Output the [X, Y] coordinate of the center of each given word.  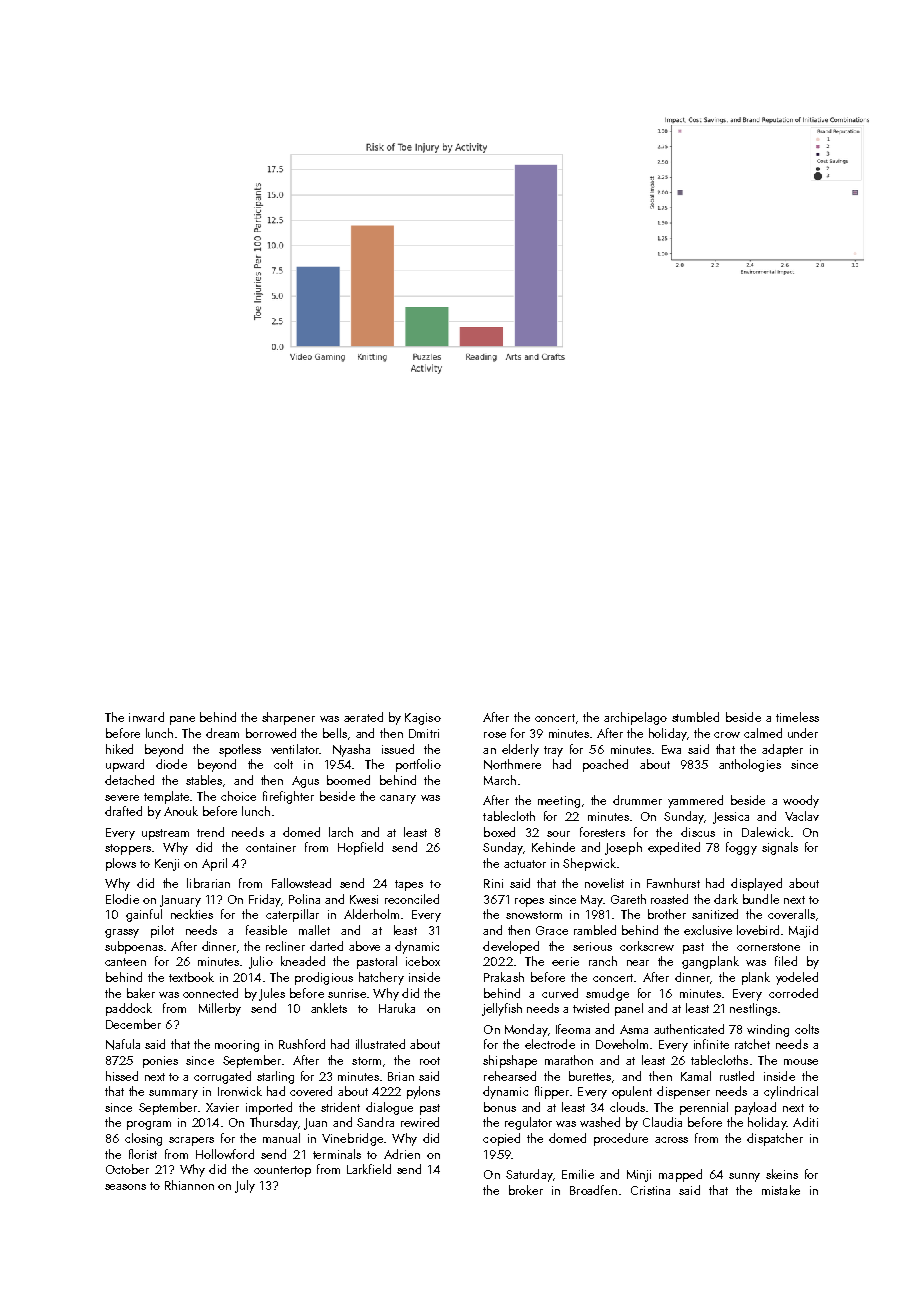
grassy [122, 933]
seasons [125, 1187]
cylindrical [791, 1092]
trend [210, 832]
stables [204, 780]
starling [275, 1077]
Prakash [504, 977]
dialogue [389, 1108]
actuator [525, 864]
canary [398, 799]
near [638, 963]
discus [698, 832]
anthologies [750, 765]
